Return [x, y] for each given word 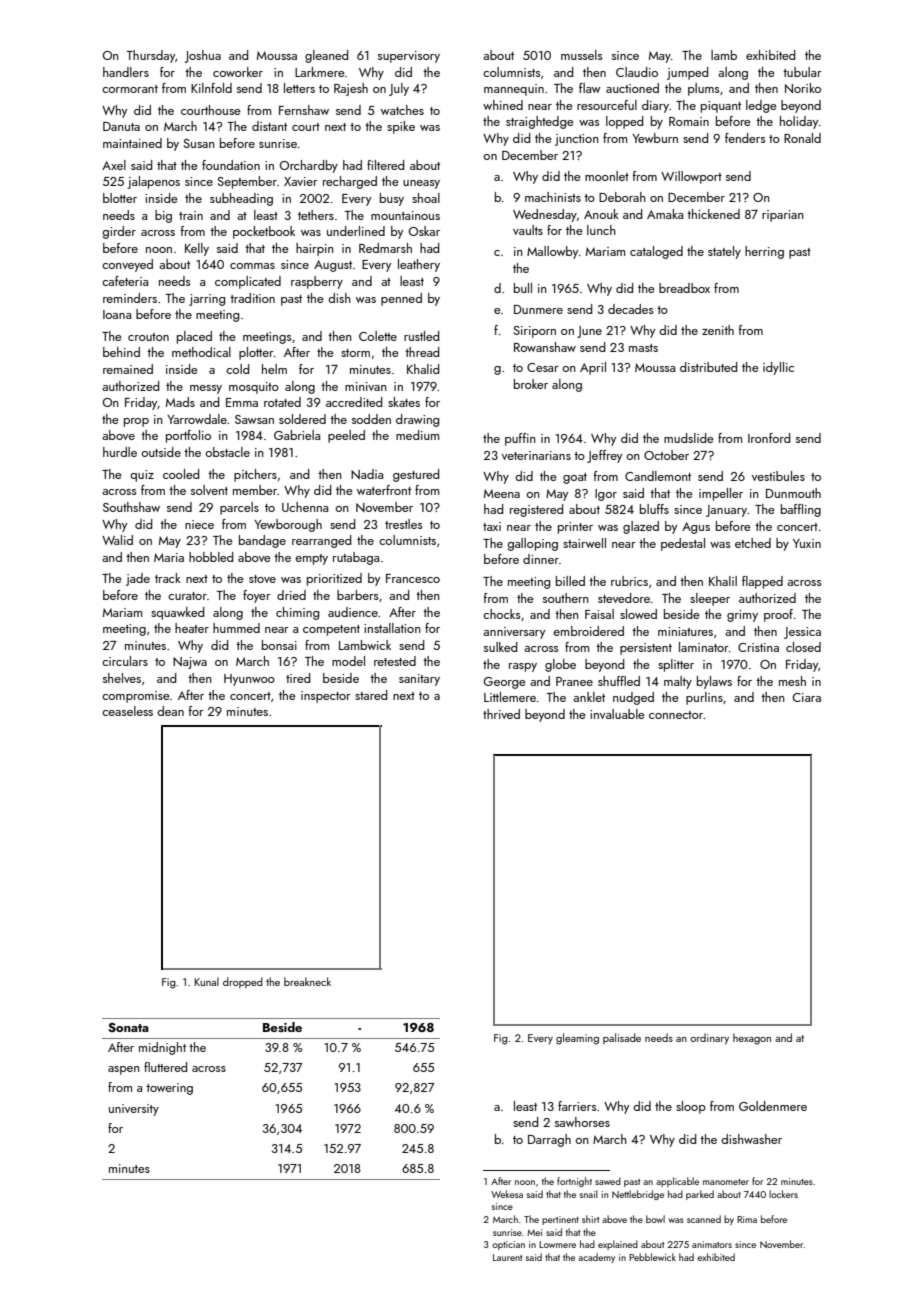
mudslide [689, 438]
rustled [422, 336]
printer [575, 528]
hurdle [120, 452]
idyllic [778, 368]
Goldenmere [773, 1106]
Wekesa [507, 1194]
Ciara [807, 697]
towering [169, 1089]
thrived [501, 714]
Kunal [207, 981]
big [163, 216]
